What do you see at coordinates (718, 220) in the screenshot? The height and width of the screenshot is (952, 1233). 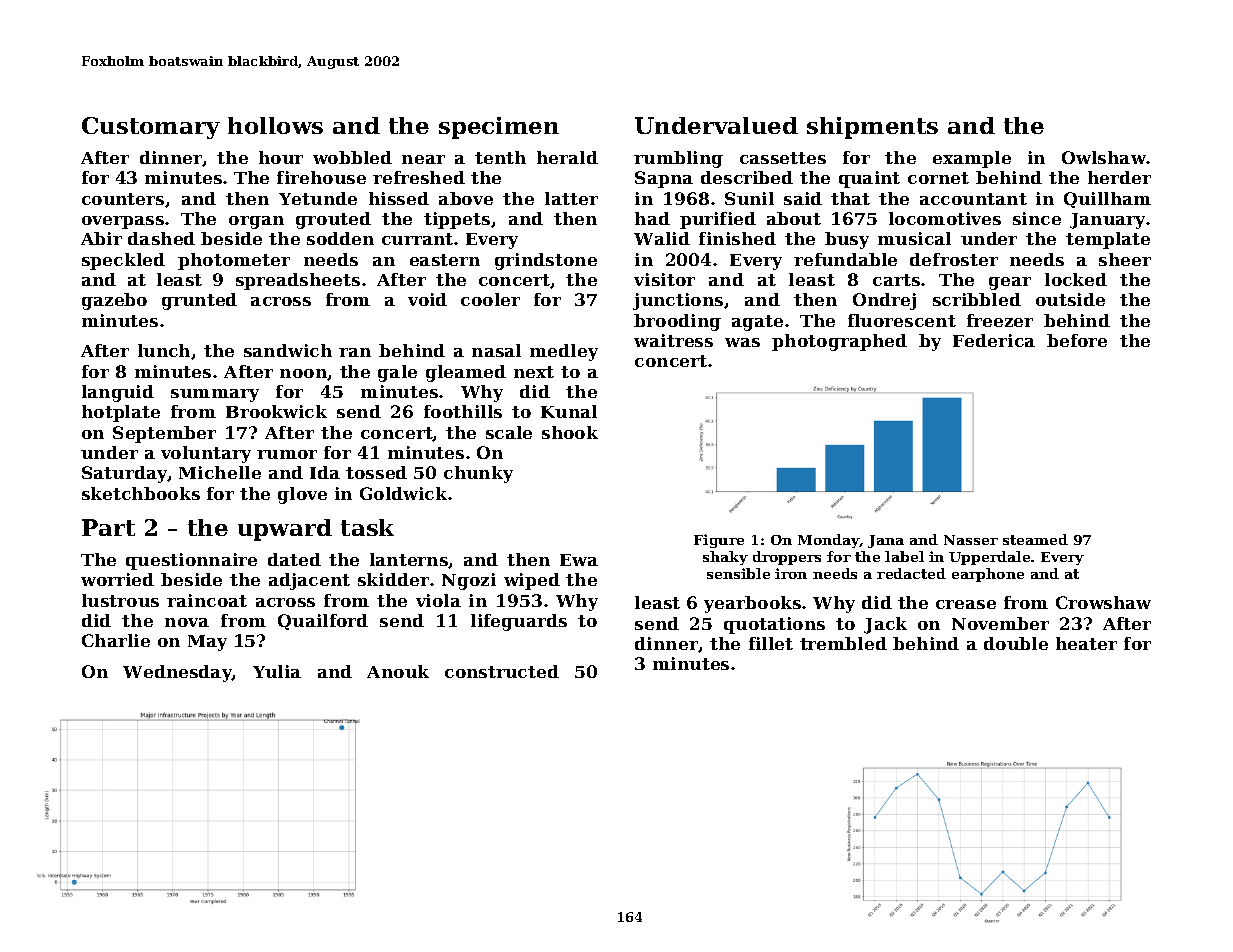 I see `purified` at bounding box center [718, 220].
